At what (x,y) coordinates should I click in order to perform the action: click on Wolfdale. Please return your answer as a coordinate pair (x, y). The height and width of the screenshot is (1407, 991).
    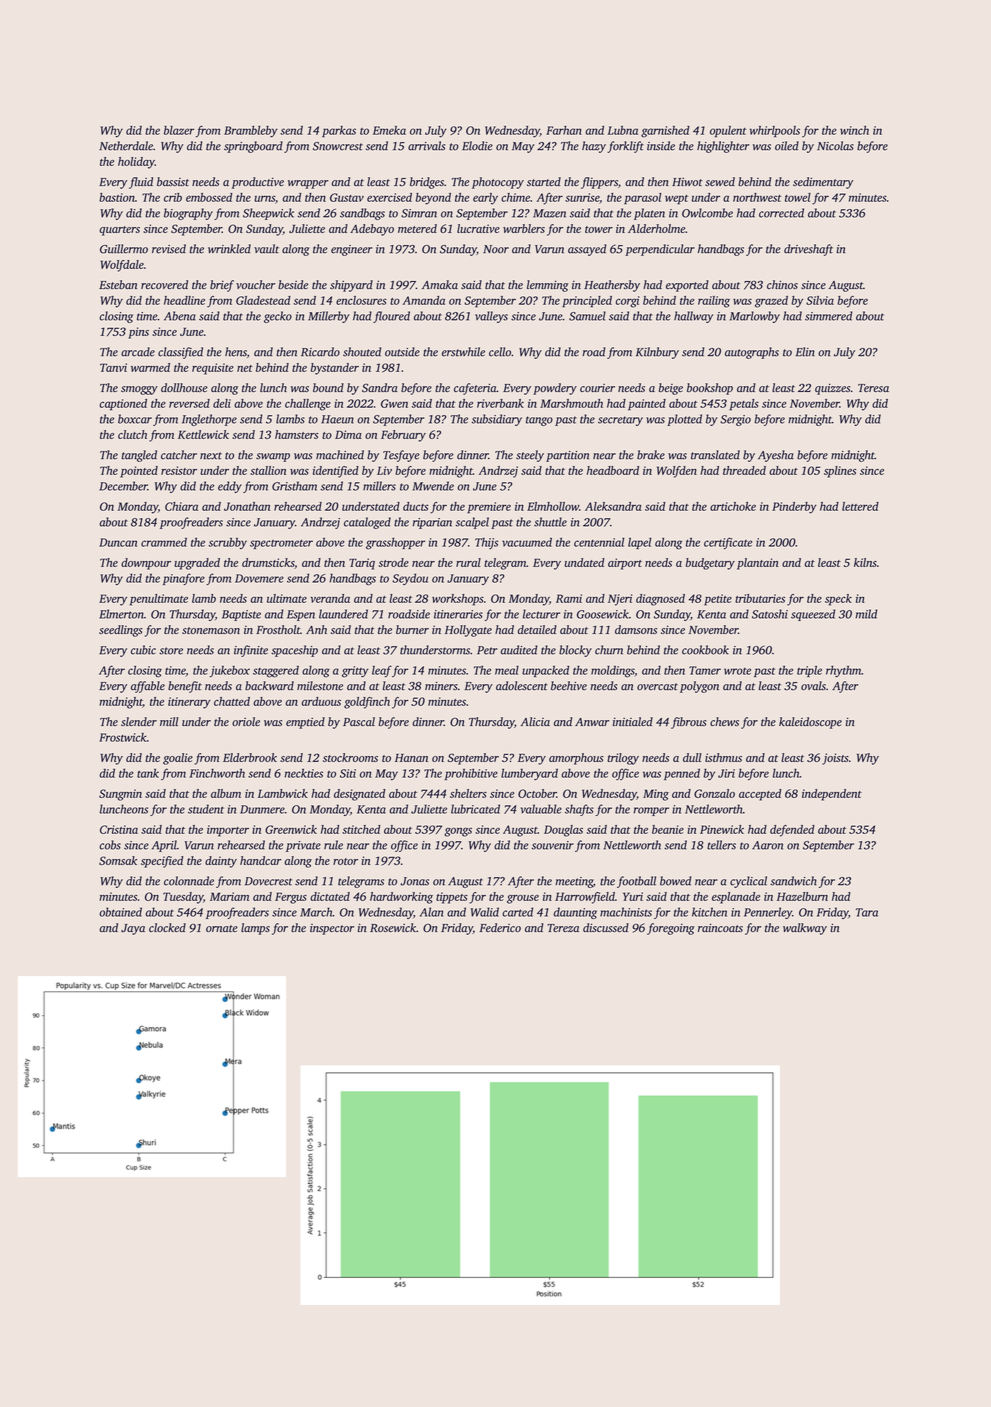
    Looking at the image, I should click on (122, 266).
